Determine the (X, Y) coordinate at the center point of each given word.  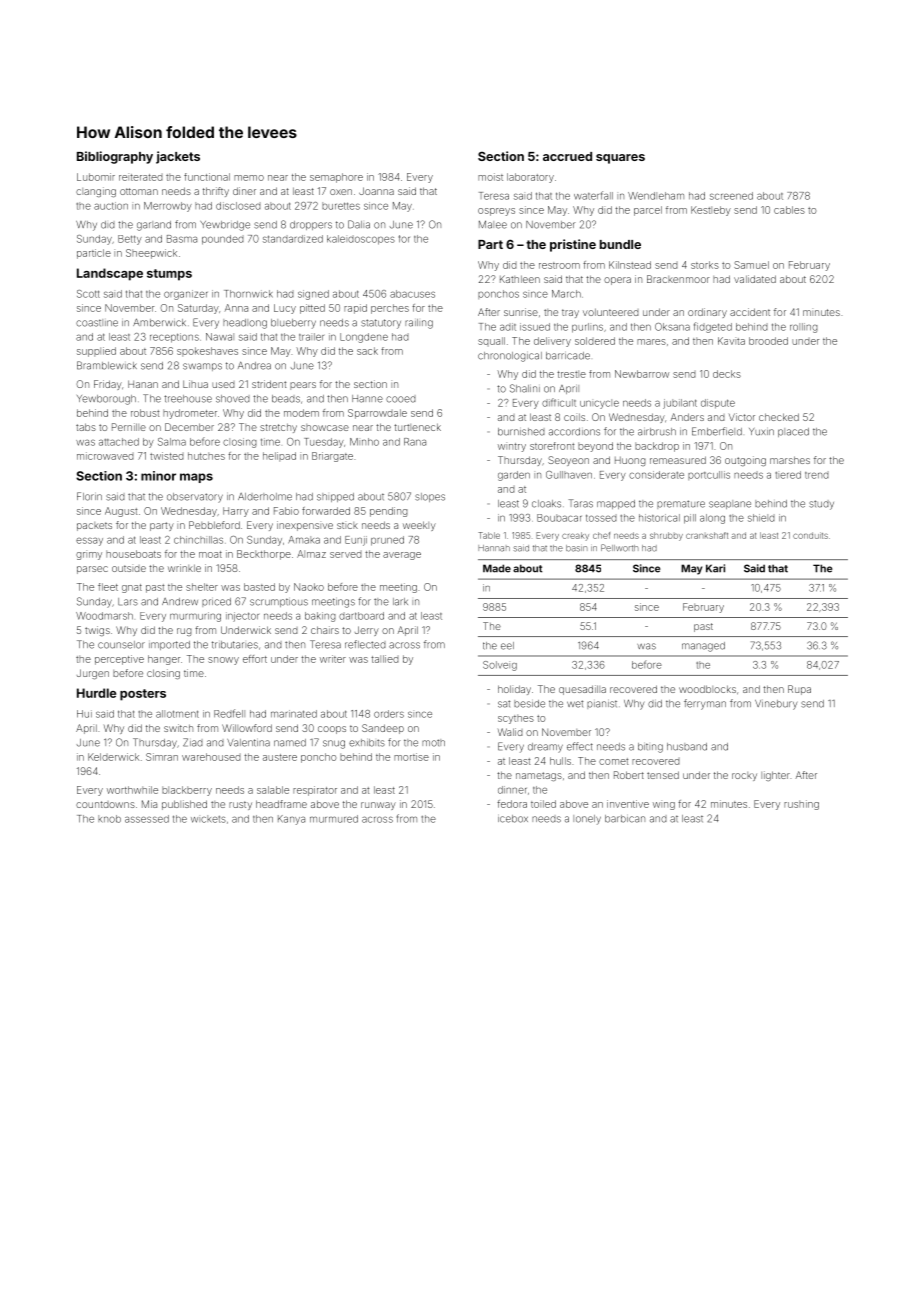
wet (575, 704)
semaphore (336, 178)
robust (145, 413)
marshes (790, 460)
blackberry (187, 791)
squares (620, 159)
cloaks (546, 504)
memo (249, 178)
